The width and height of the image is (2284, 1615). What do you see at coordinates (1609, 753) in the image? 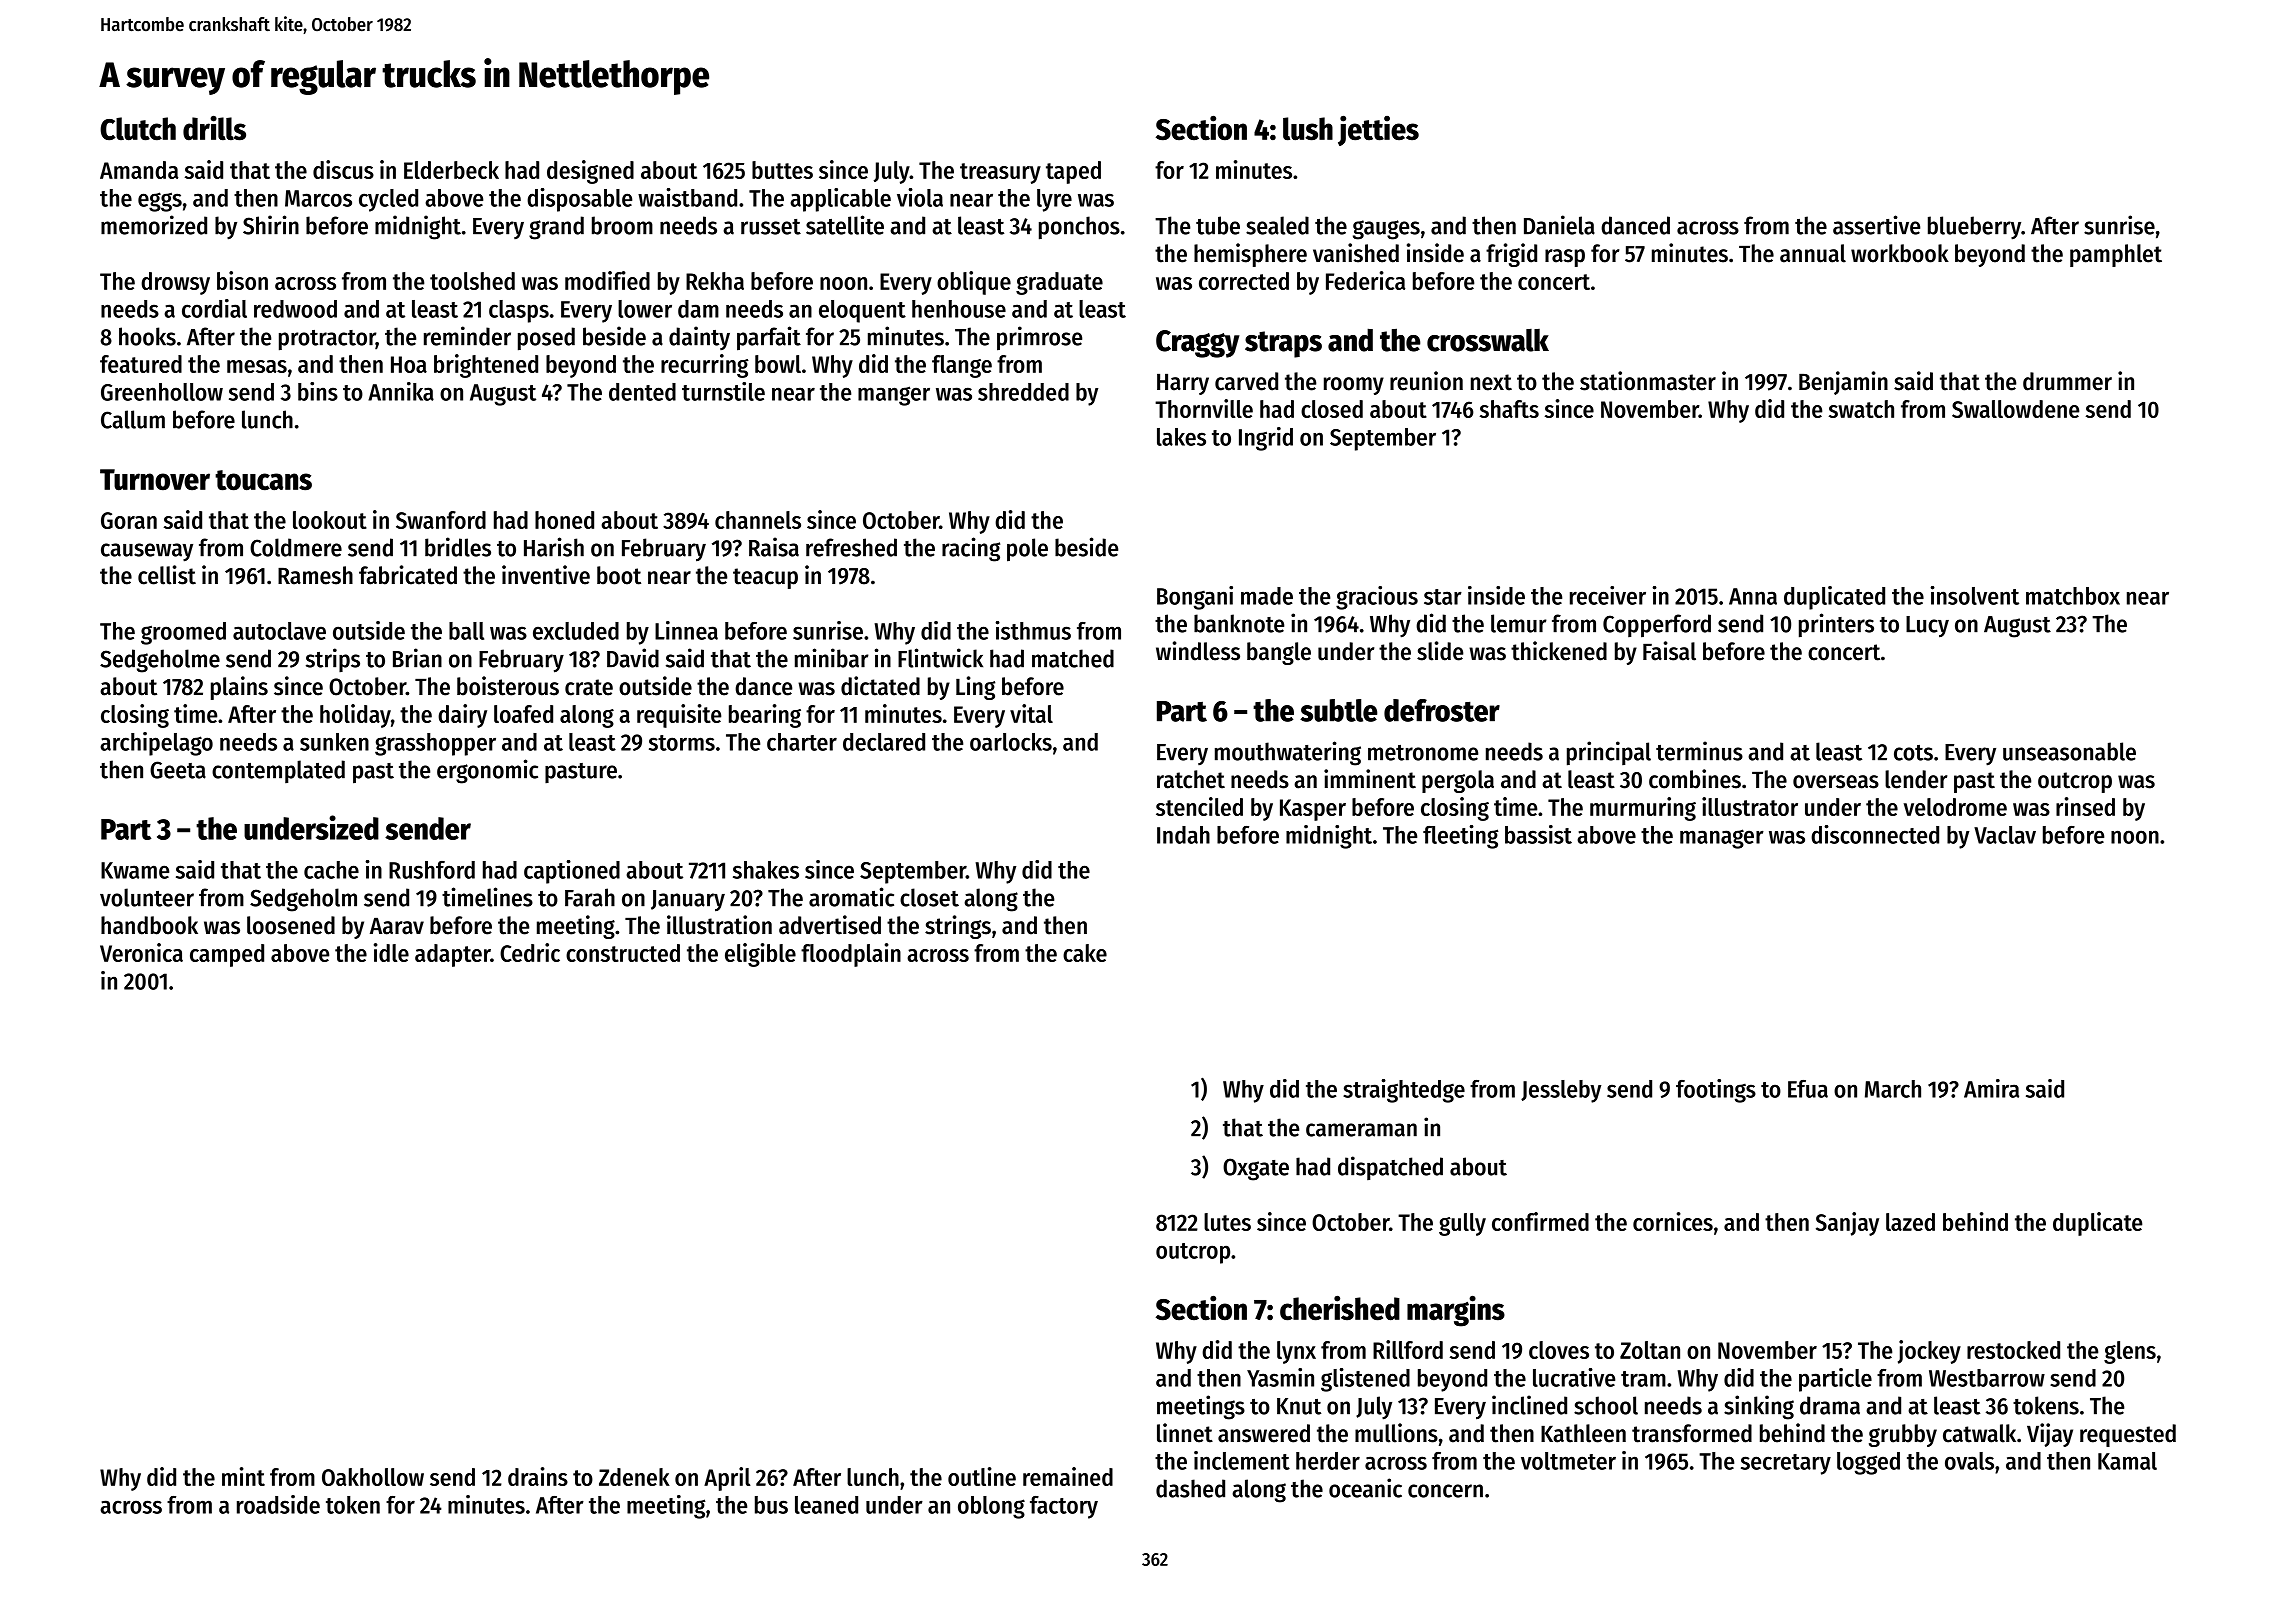
I see `principal` at bounding box center [1609, 753].
